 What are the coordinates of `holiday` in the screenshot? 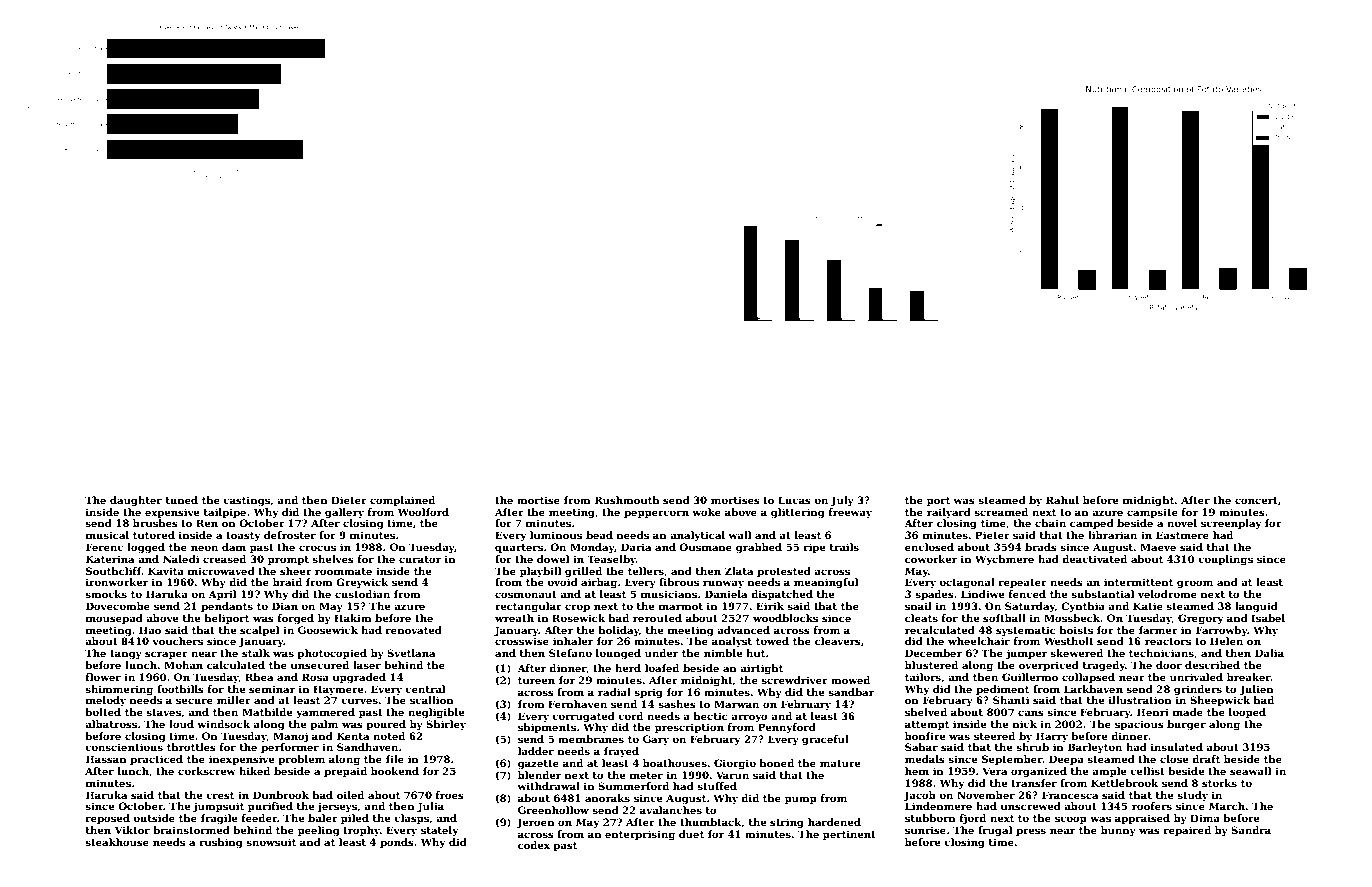 It's located at (618, 631).
